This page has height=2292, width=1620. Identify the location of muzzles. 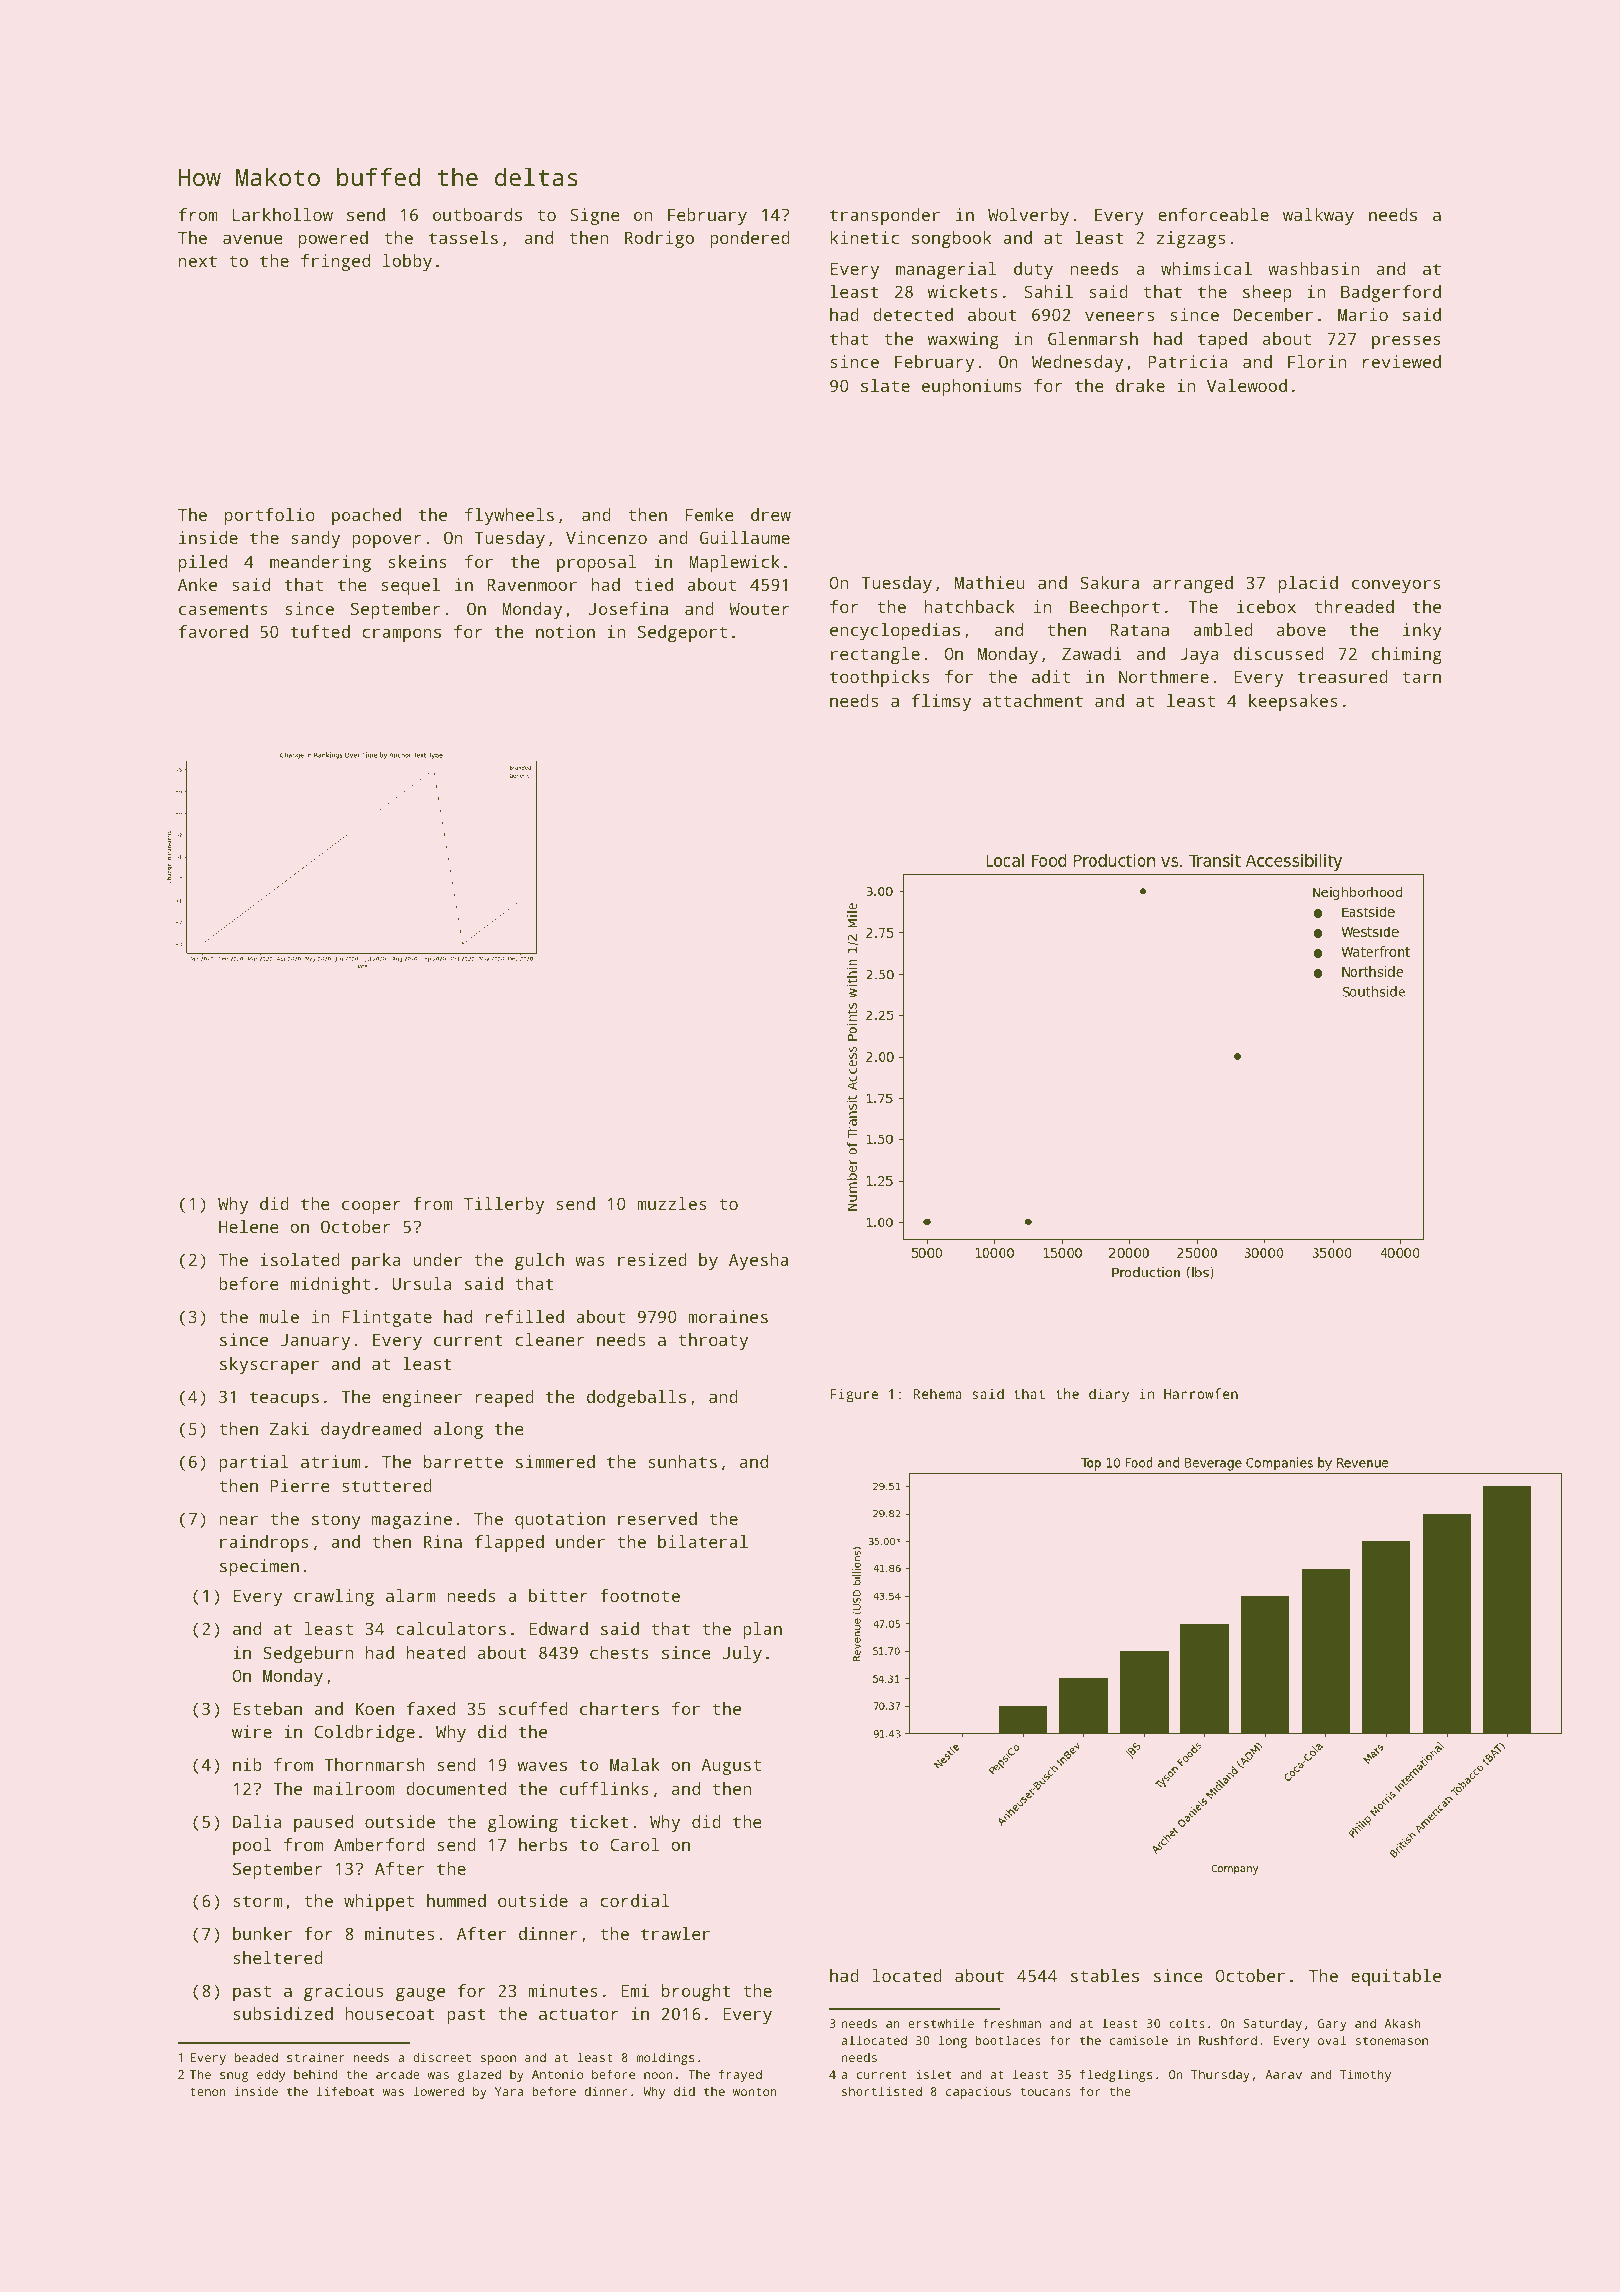
(672, 1203).
